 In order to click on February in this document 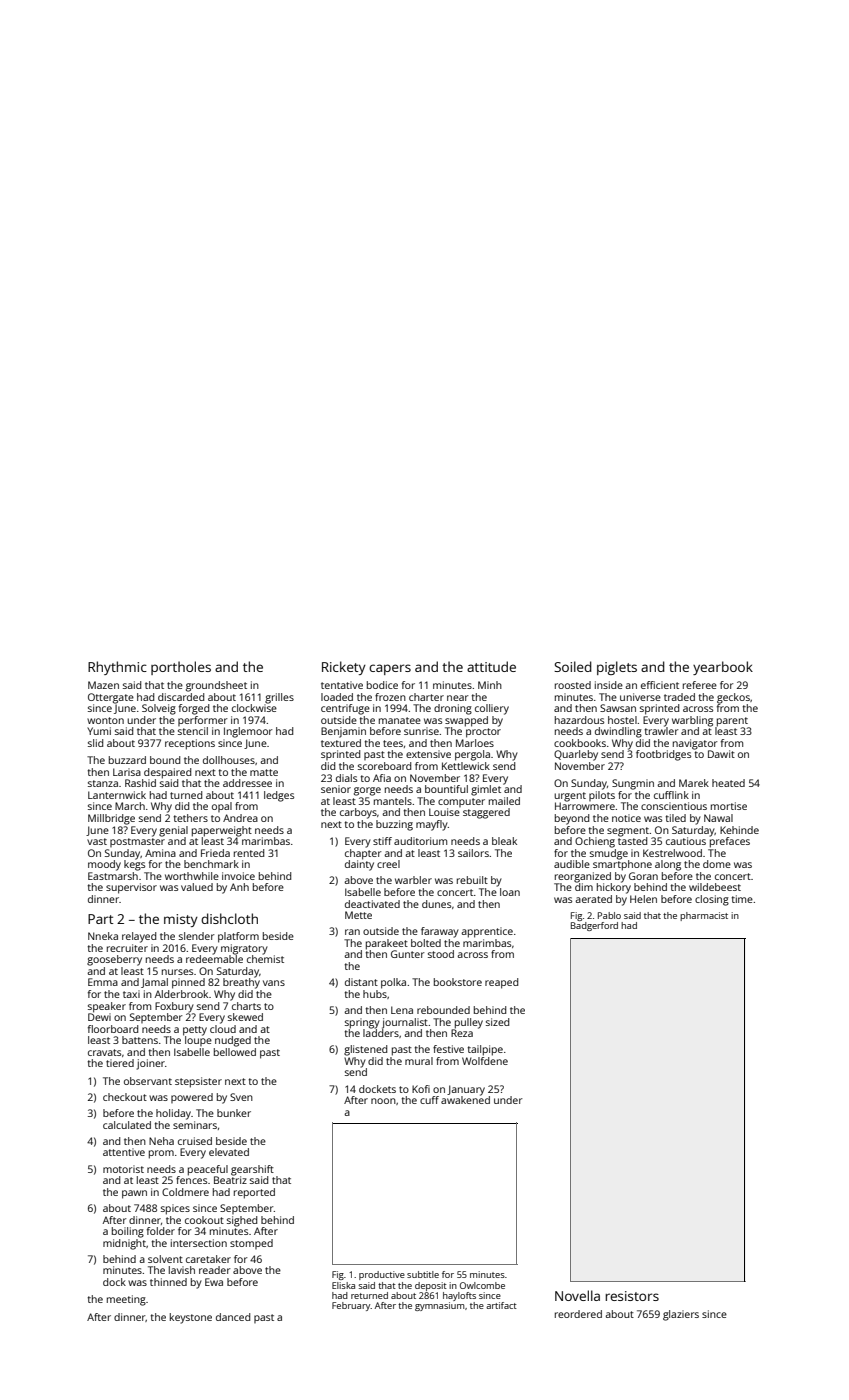, I will do `click(351, 1306)`.
